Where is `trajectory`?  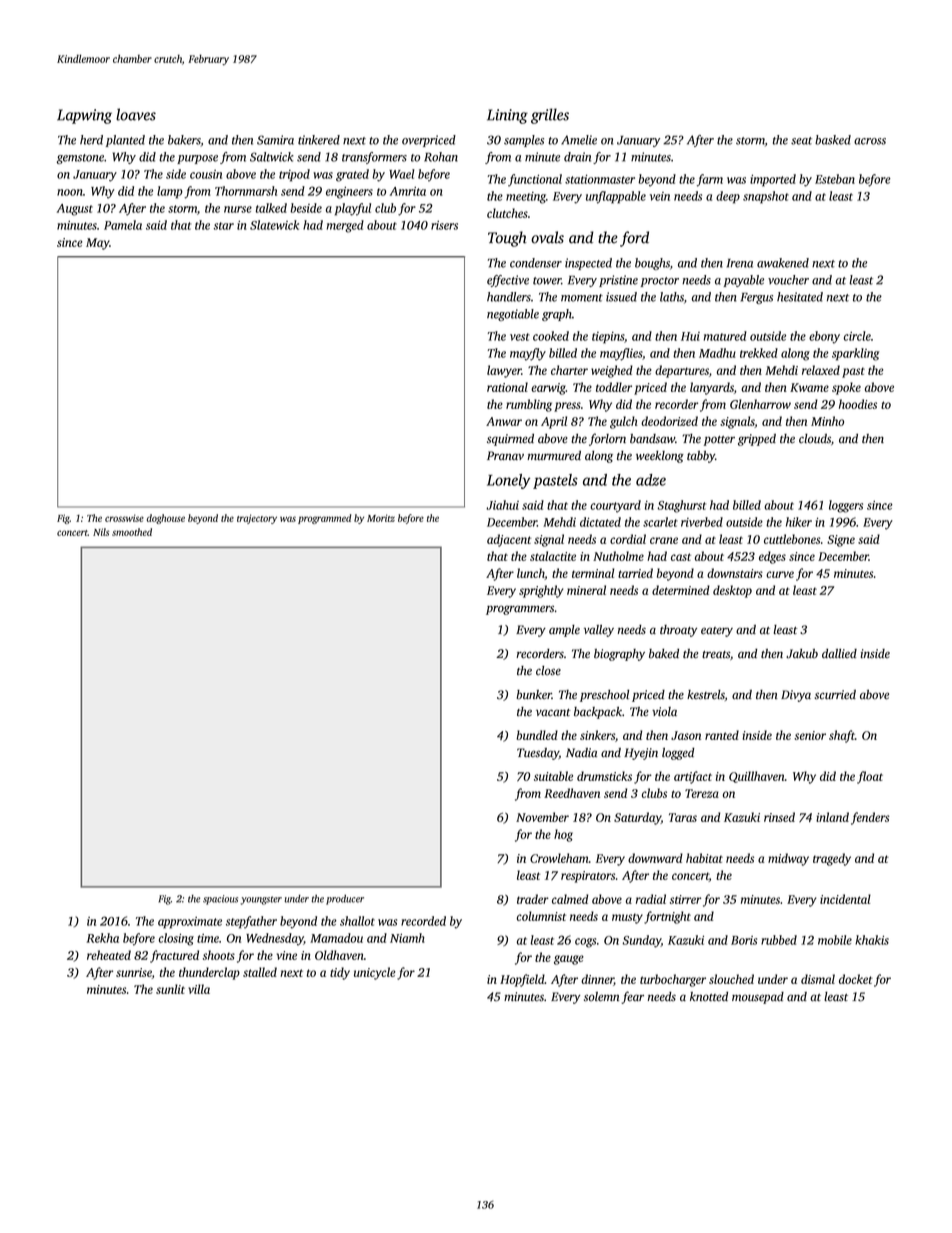
trajectory is located at coordinates (257, 519).
